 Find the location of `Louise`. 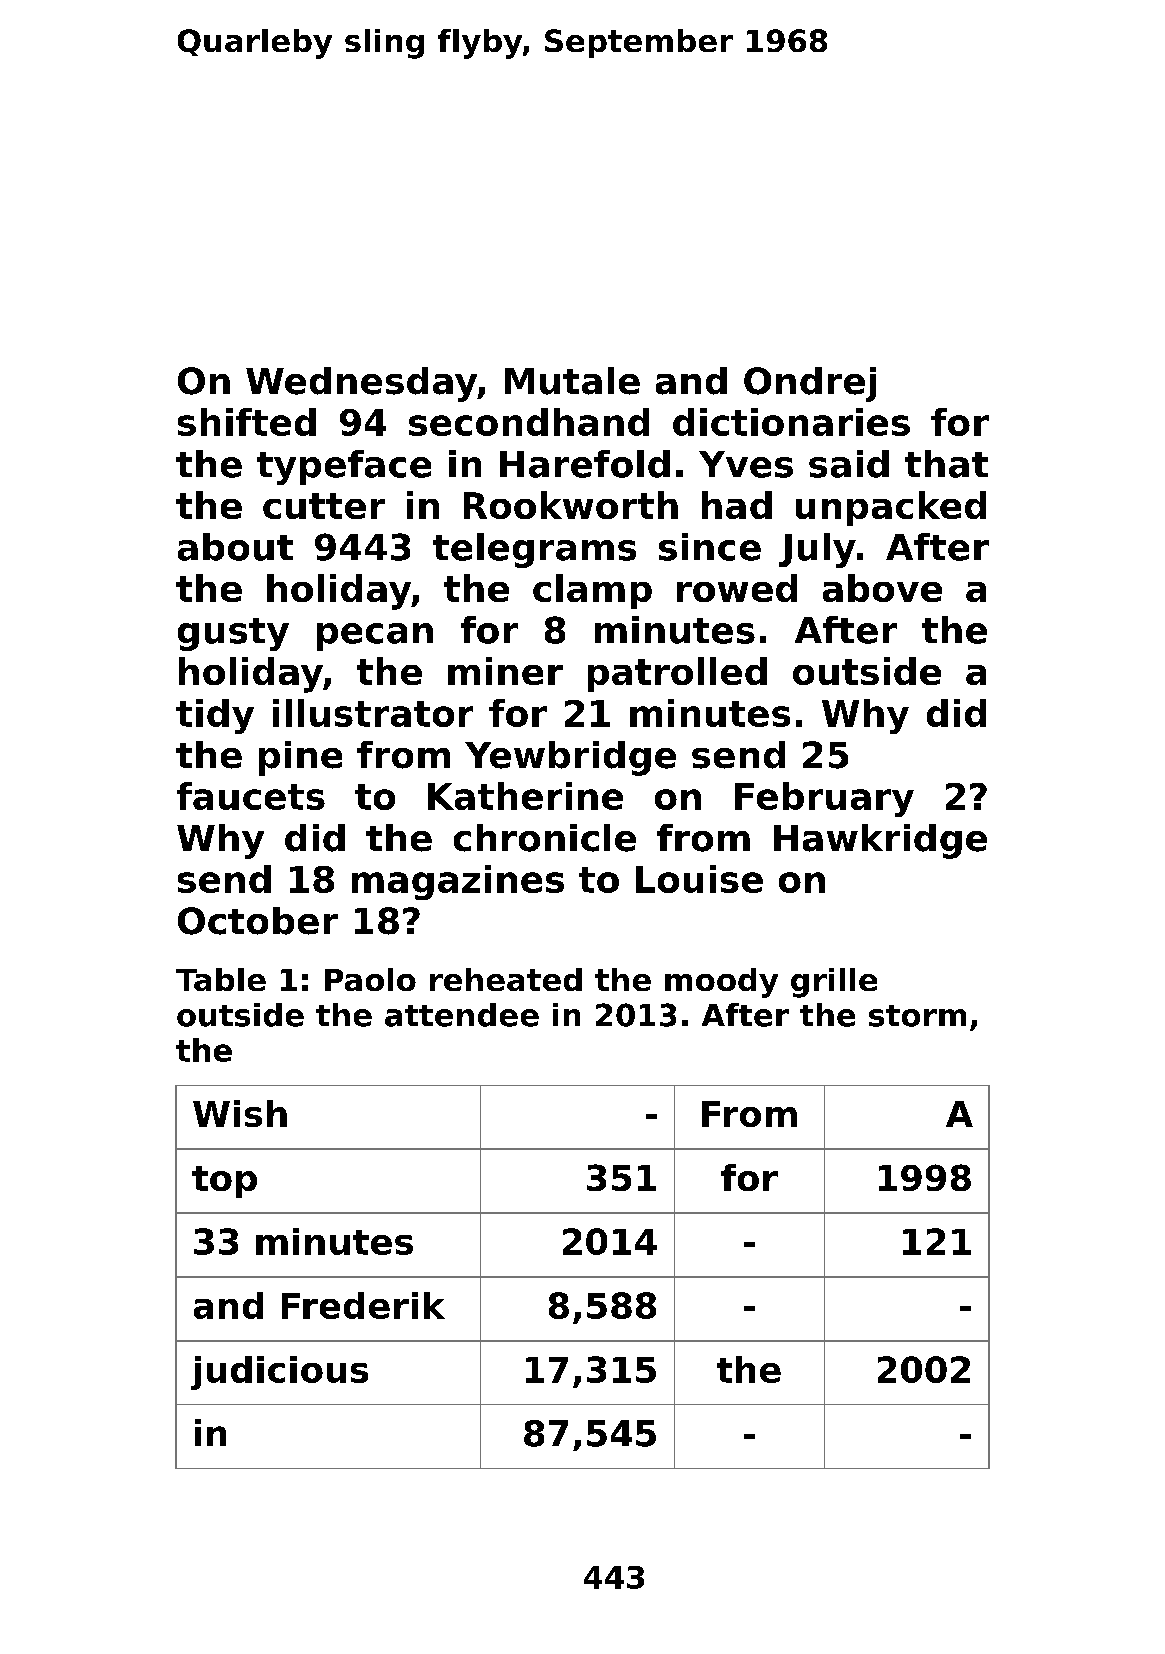

Louise is located at coordinates (699, 879).
